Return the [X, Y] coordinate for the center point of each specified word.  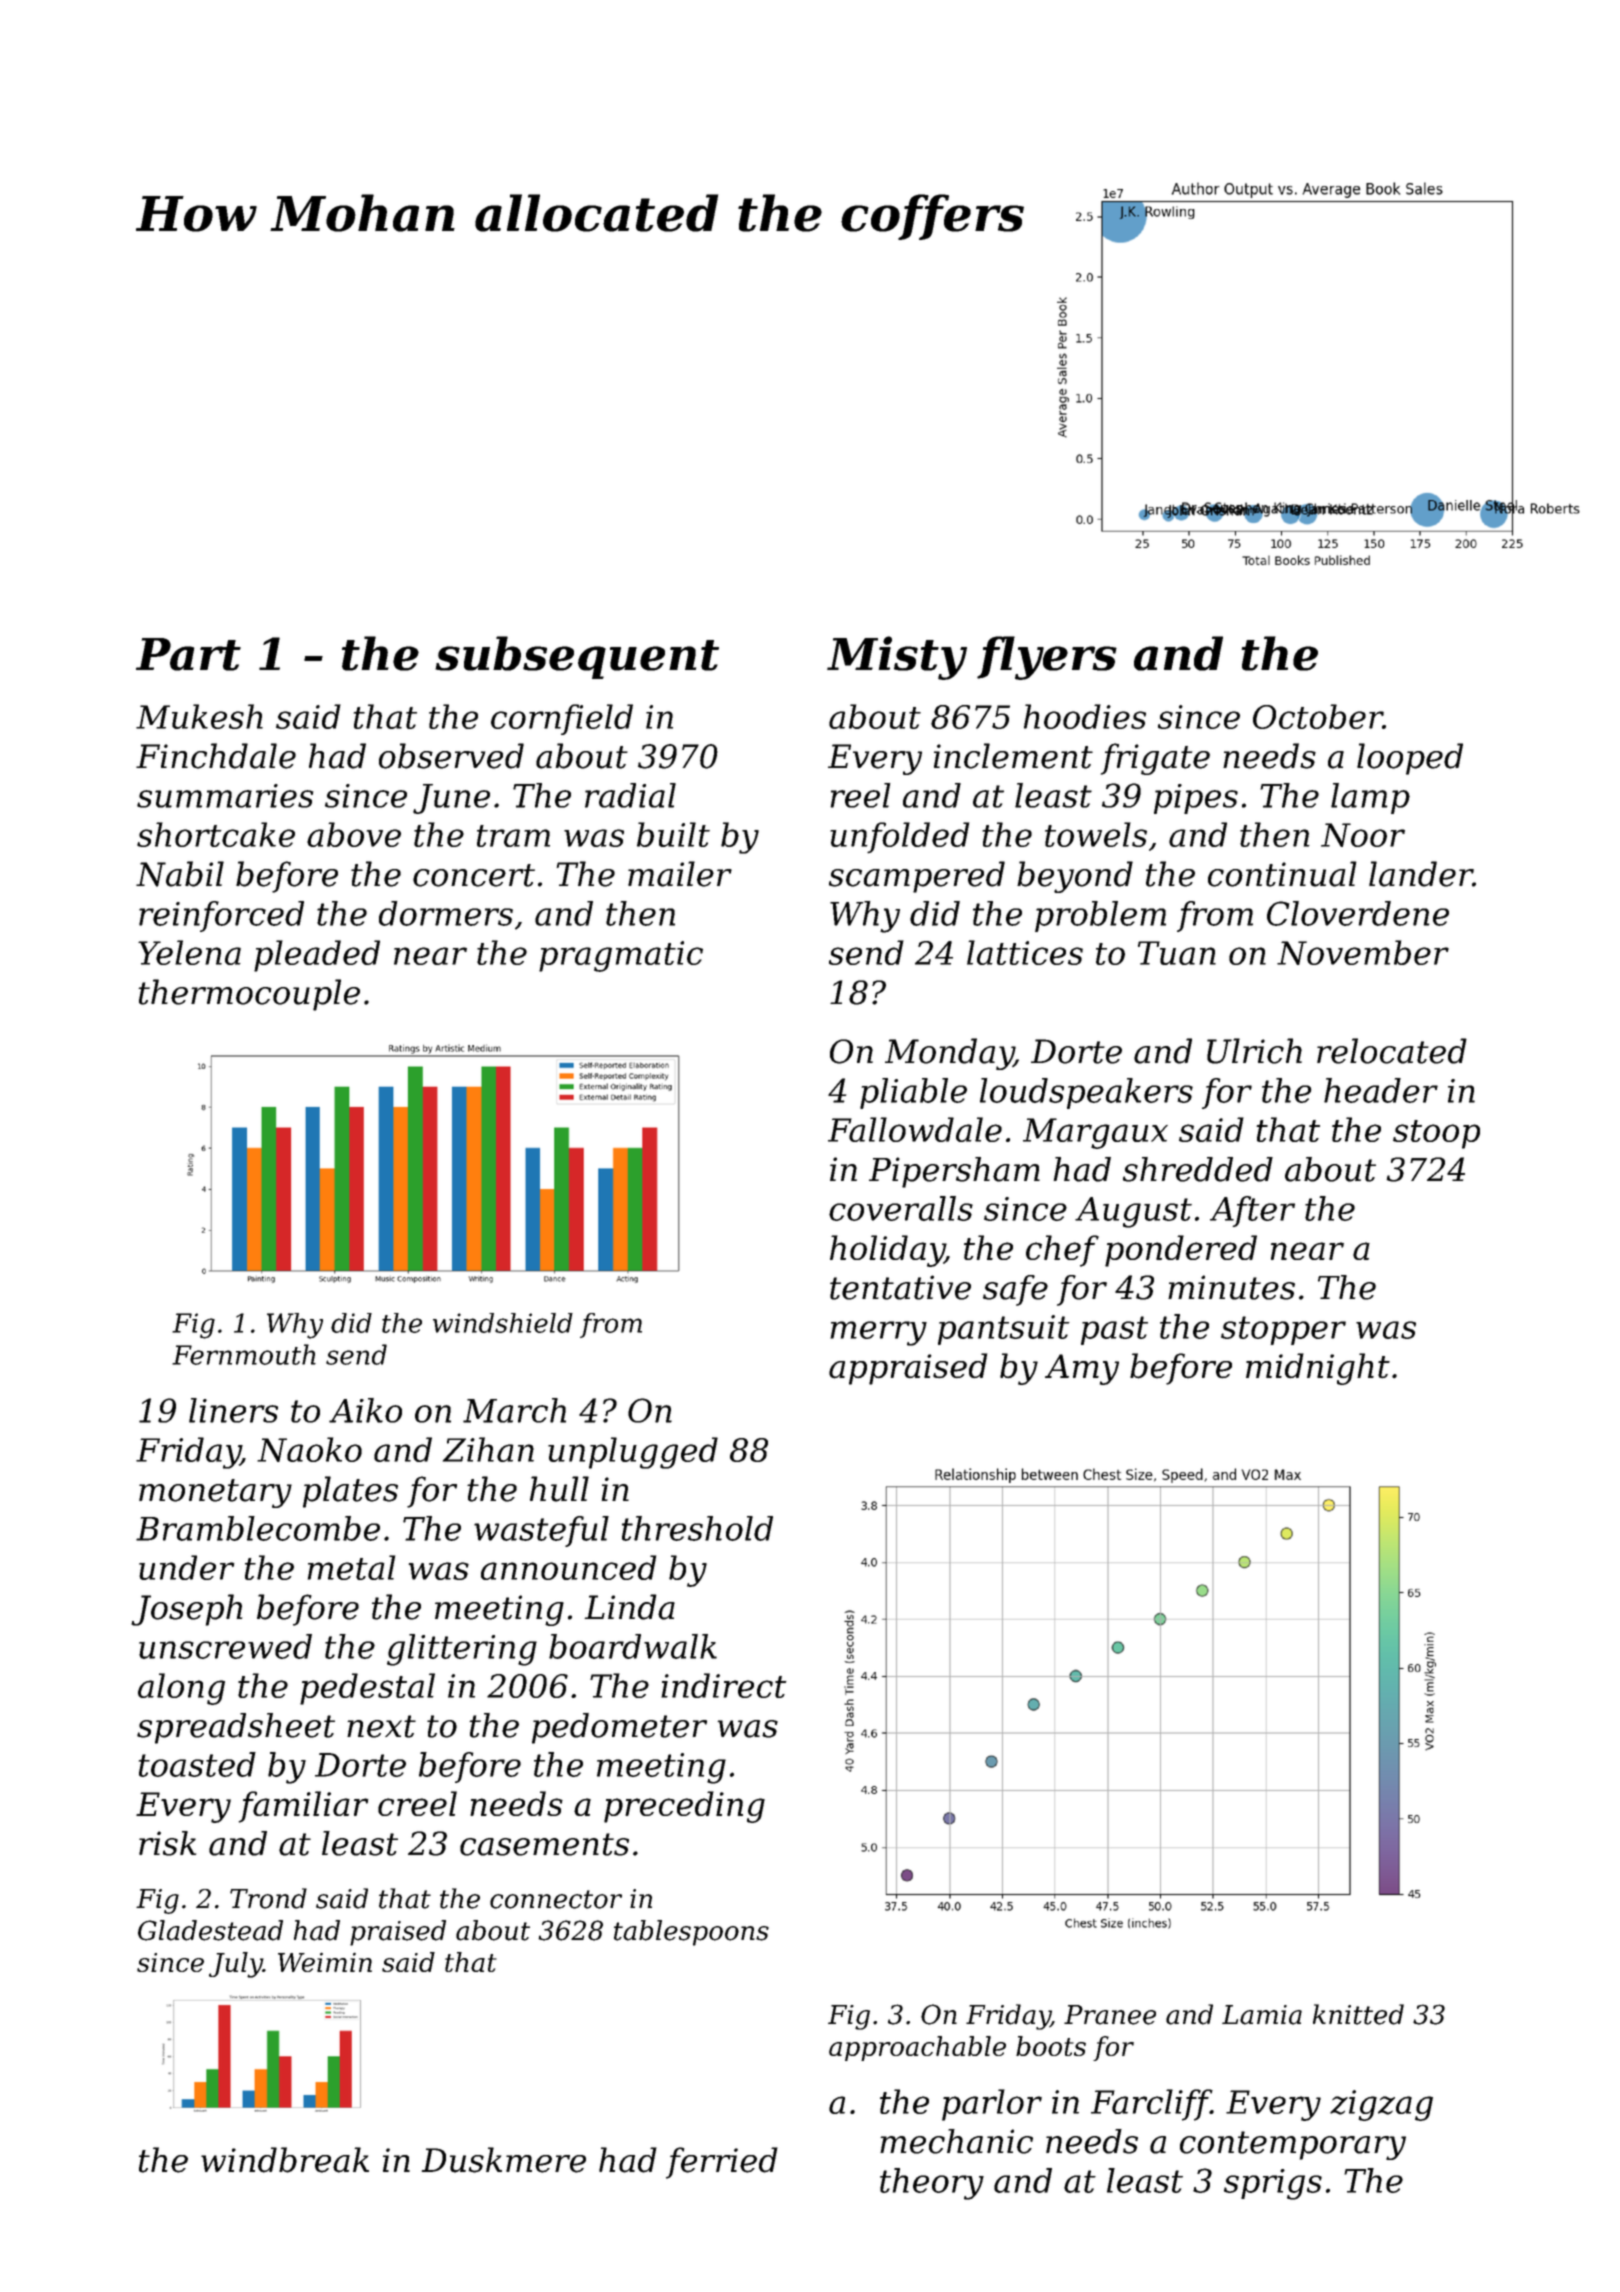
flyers [1047, 658]
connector [556, 1899]
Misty [897, 658]
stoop [1436, 1134]
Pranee [1110, 2015]
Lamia [1262, 2015]
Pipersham [954, 1172]
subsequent [577, 657]
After [1252, 1211]
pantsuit [1004, 1330]
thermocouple [249, 995]
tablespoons [691, 1933]
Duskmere [503, 2160]
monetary [215, 1493]
